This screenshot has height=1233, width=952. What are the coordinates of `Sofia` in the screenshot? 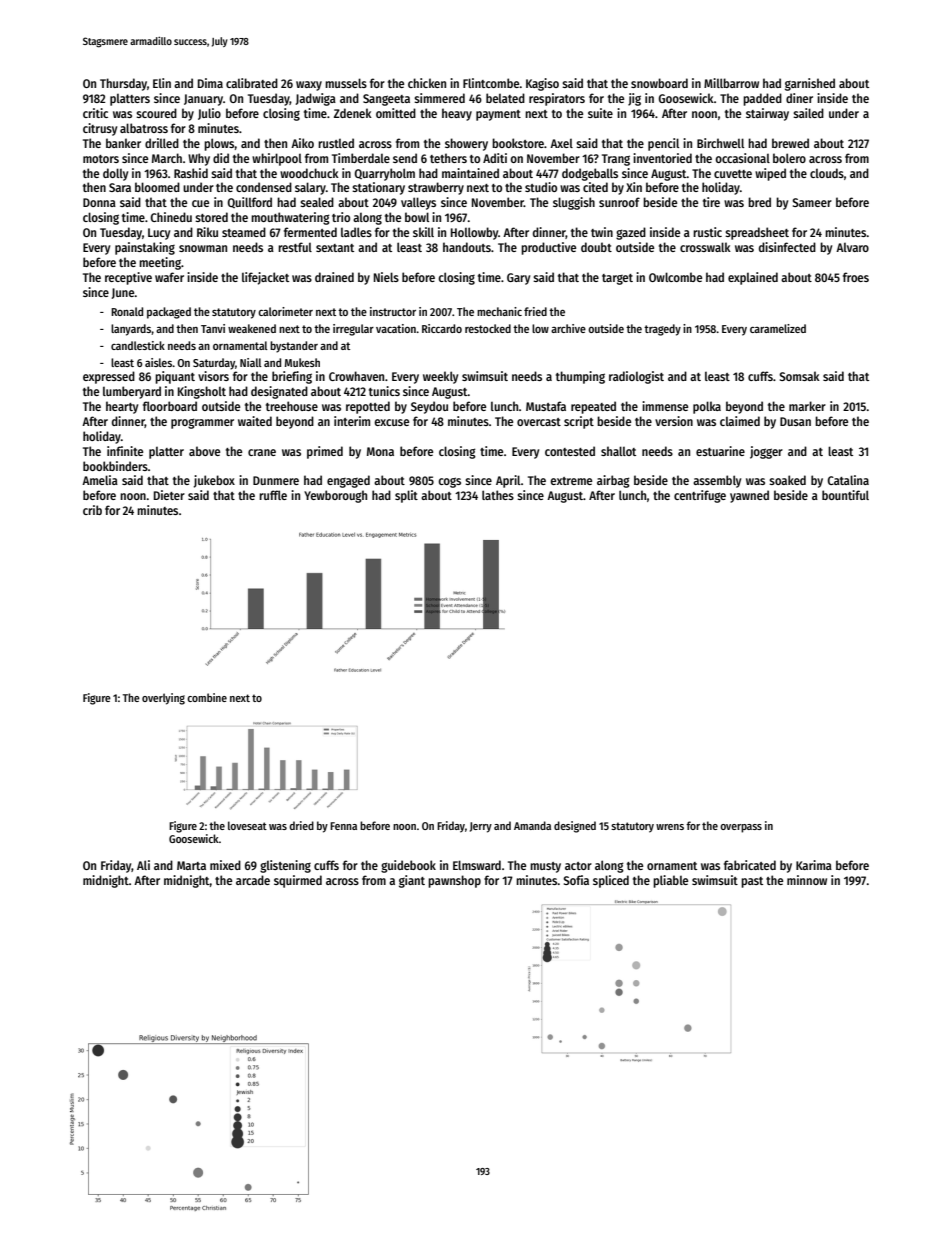 It's located at (576, 880).
